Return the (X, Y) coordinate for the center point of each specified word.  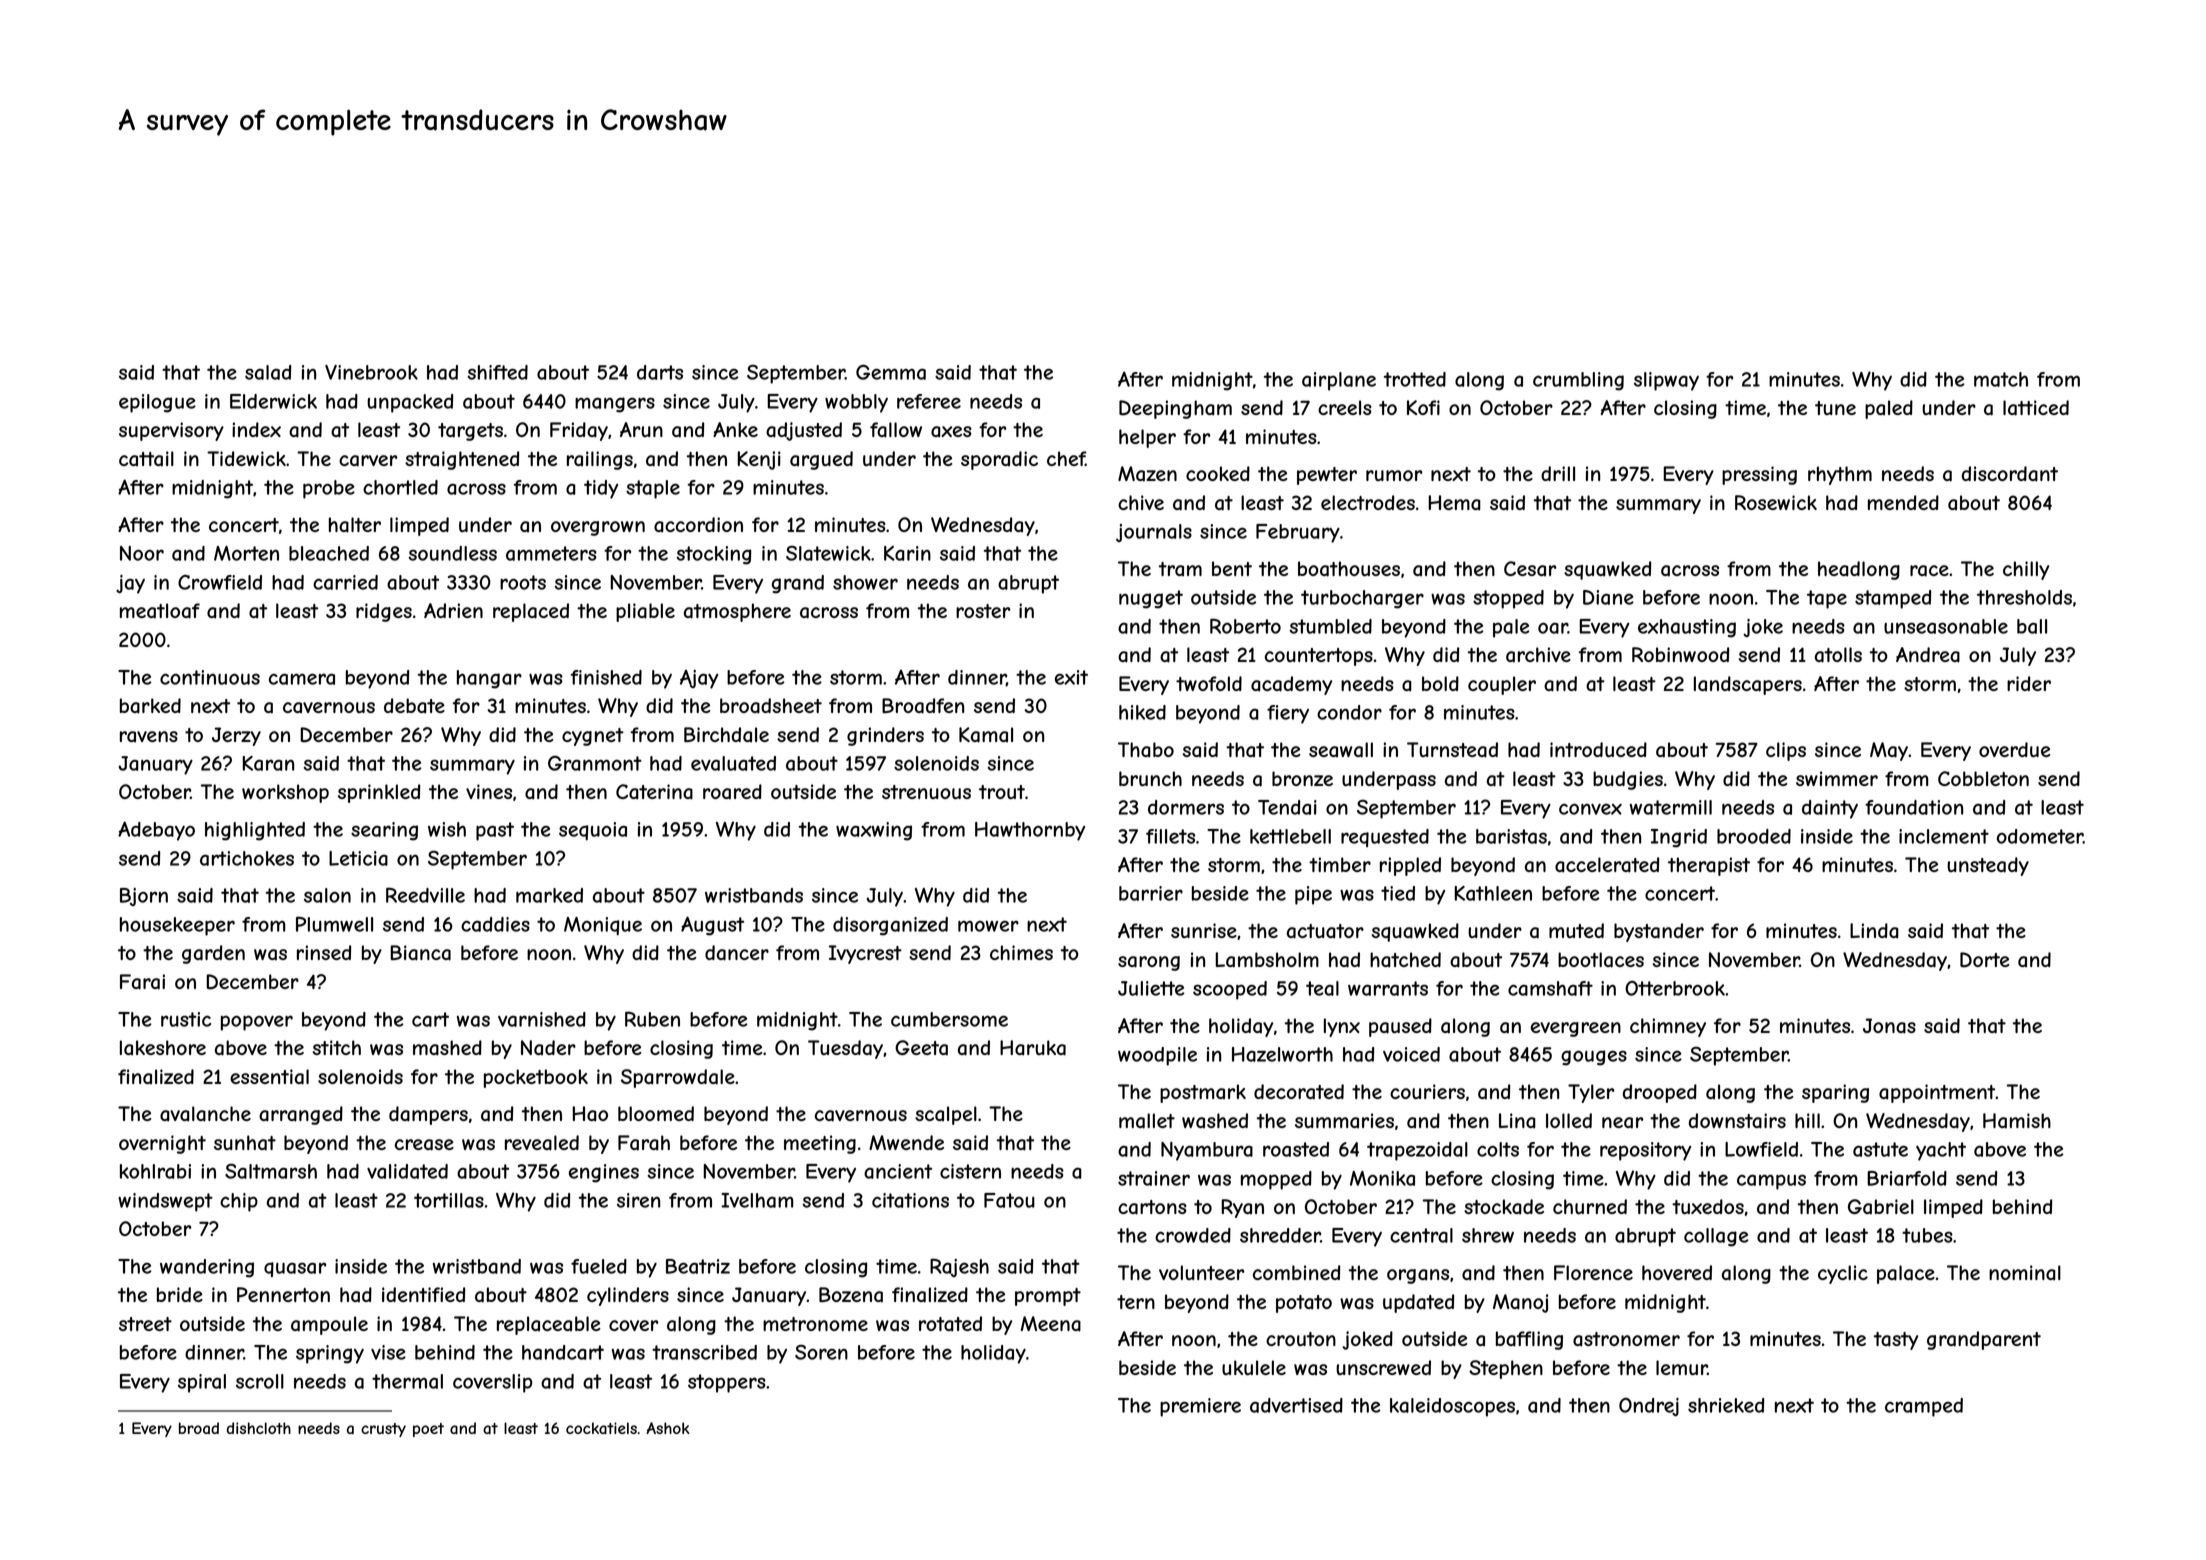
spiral (202, 1383)
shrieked (1726, 1405)
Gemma (891, 372)
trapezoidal (1417, 1151)
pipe (1313, 895)
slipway (1666, 381)
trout (1002, 792)
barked (150, 706)
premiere (1200, 1407)
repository (1645, 1151)
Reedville (425, 895)
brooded (1754, 836)
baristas (1511, 836)
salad (268, 372)
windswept (165, 1202)
